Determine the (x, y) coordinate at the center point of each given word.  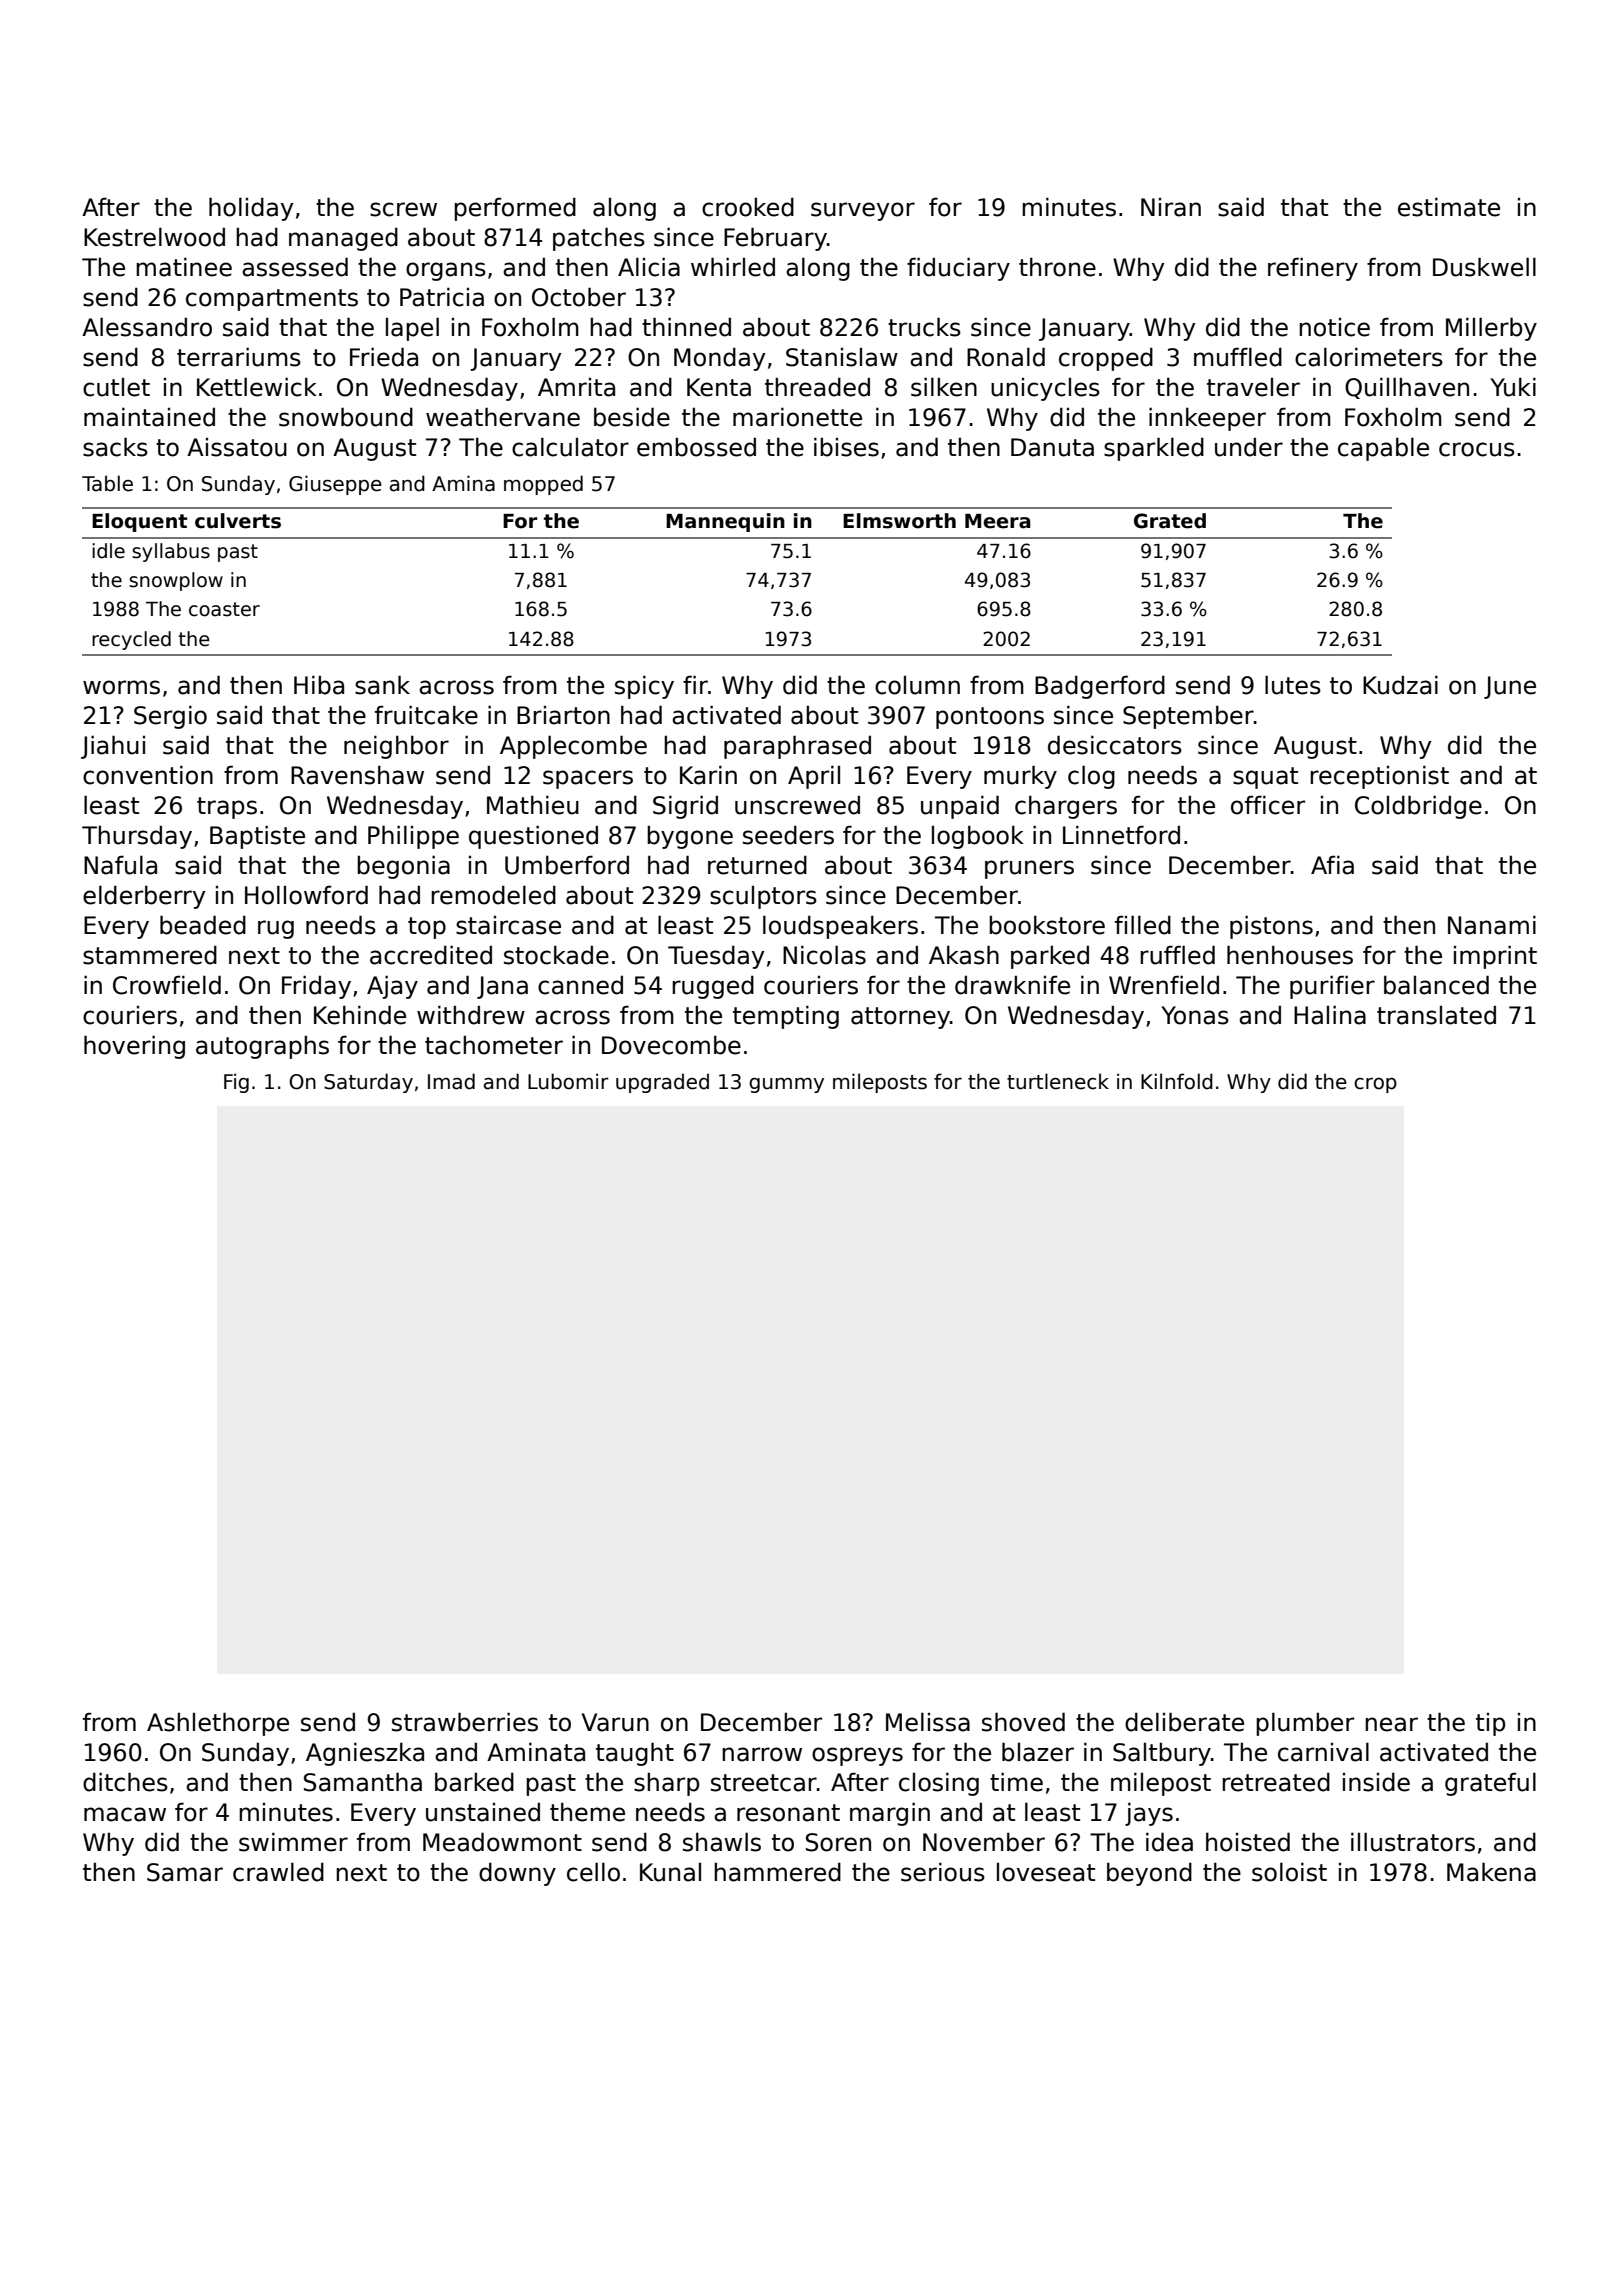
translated (1436, 1015)
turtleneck (1058, 1081)
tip (1490, 1724)
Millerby (1491, 329)
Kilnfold (1177, 1081)
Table (107, 483)
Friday (316, 987)
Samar (185, 1872)
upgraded (662, 1083)
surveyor (863, 211)
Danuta (1052, 447)
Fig (236, 1083)
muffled (1238, 357)
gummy (786, 1085)
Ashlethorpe (218, 1724)
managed (343, 239)
